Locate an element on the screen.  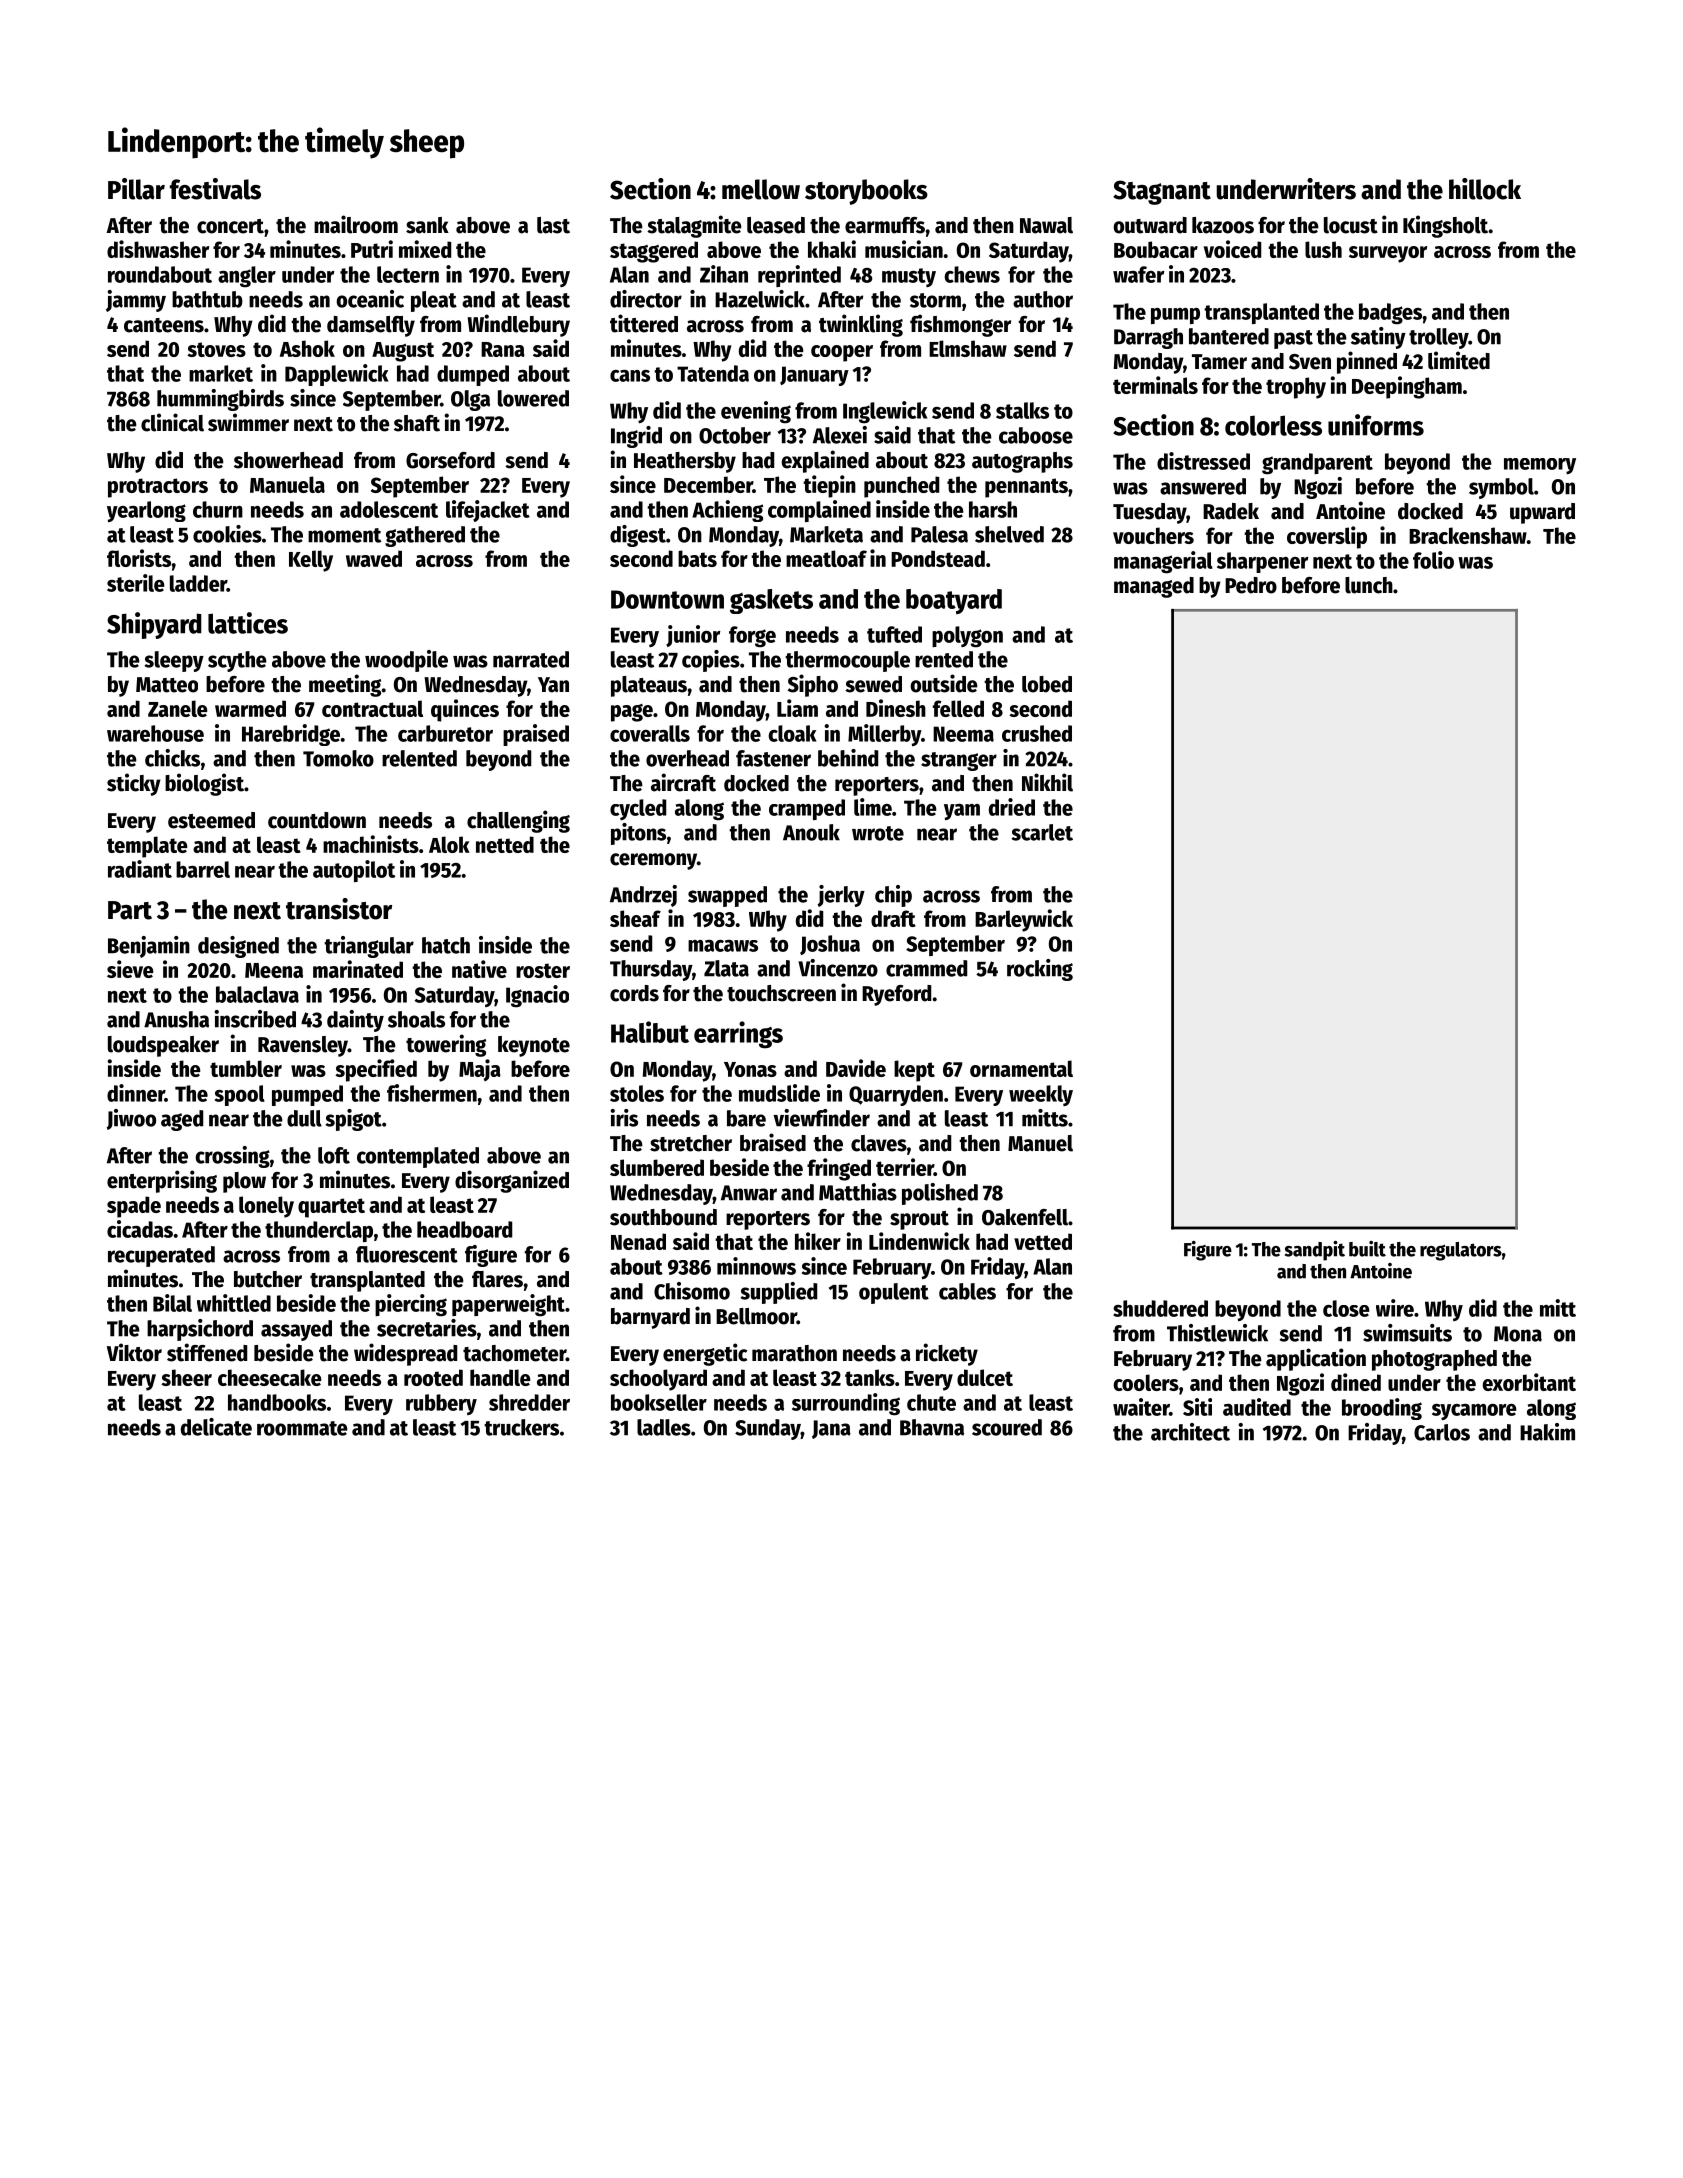
warmed is located at coordinates (250, 708).
